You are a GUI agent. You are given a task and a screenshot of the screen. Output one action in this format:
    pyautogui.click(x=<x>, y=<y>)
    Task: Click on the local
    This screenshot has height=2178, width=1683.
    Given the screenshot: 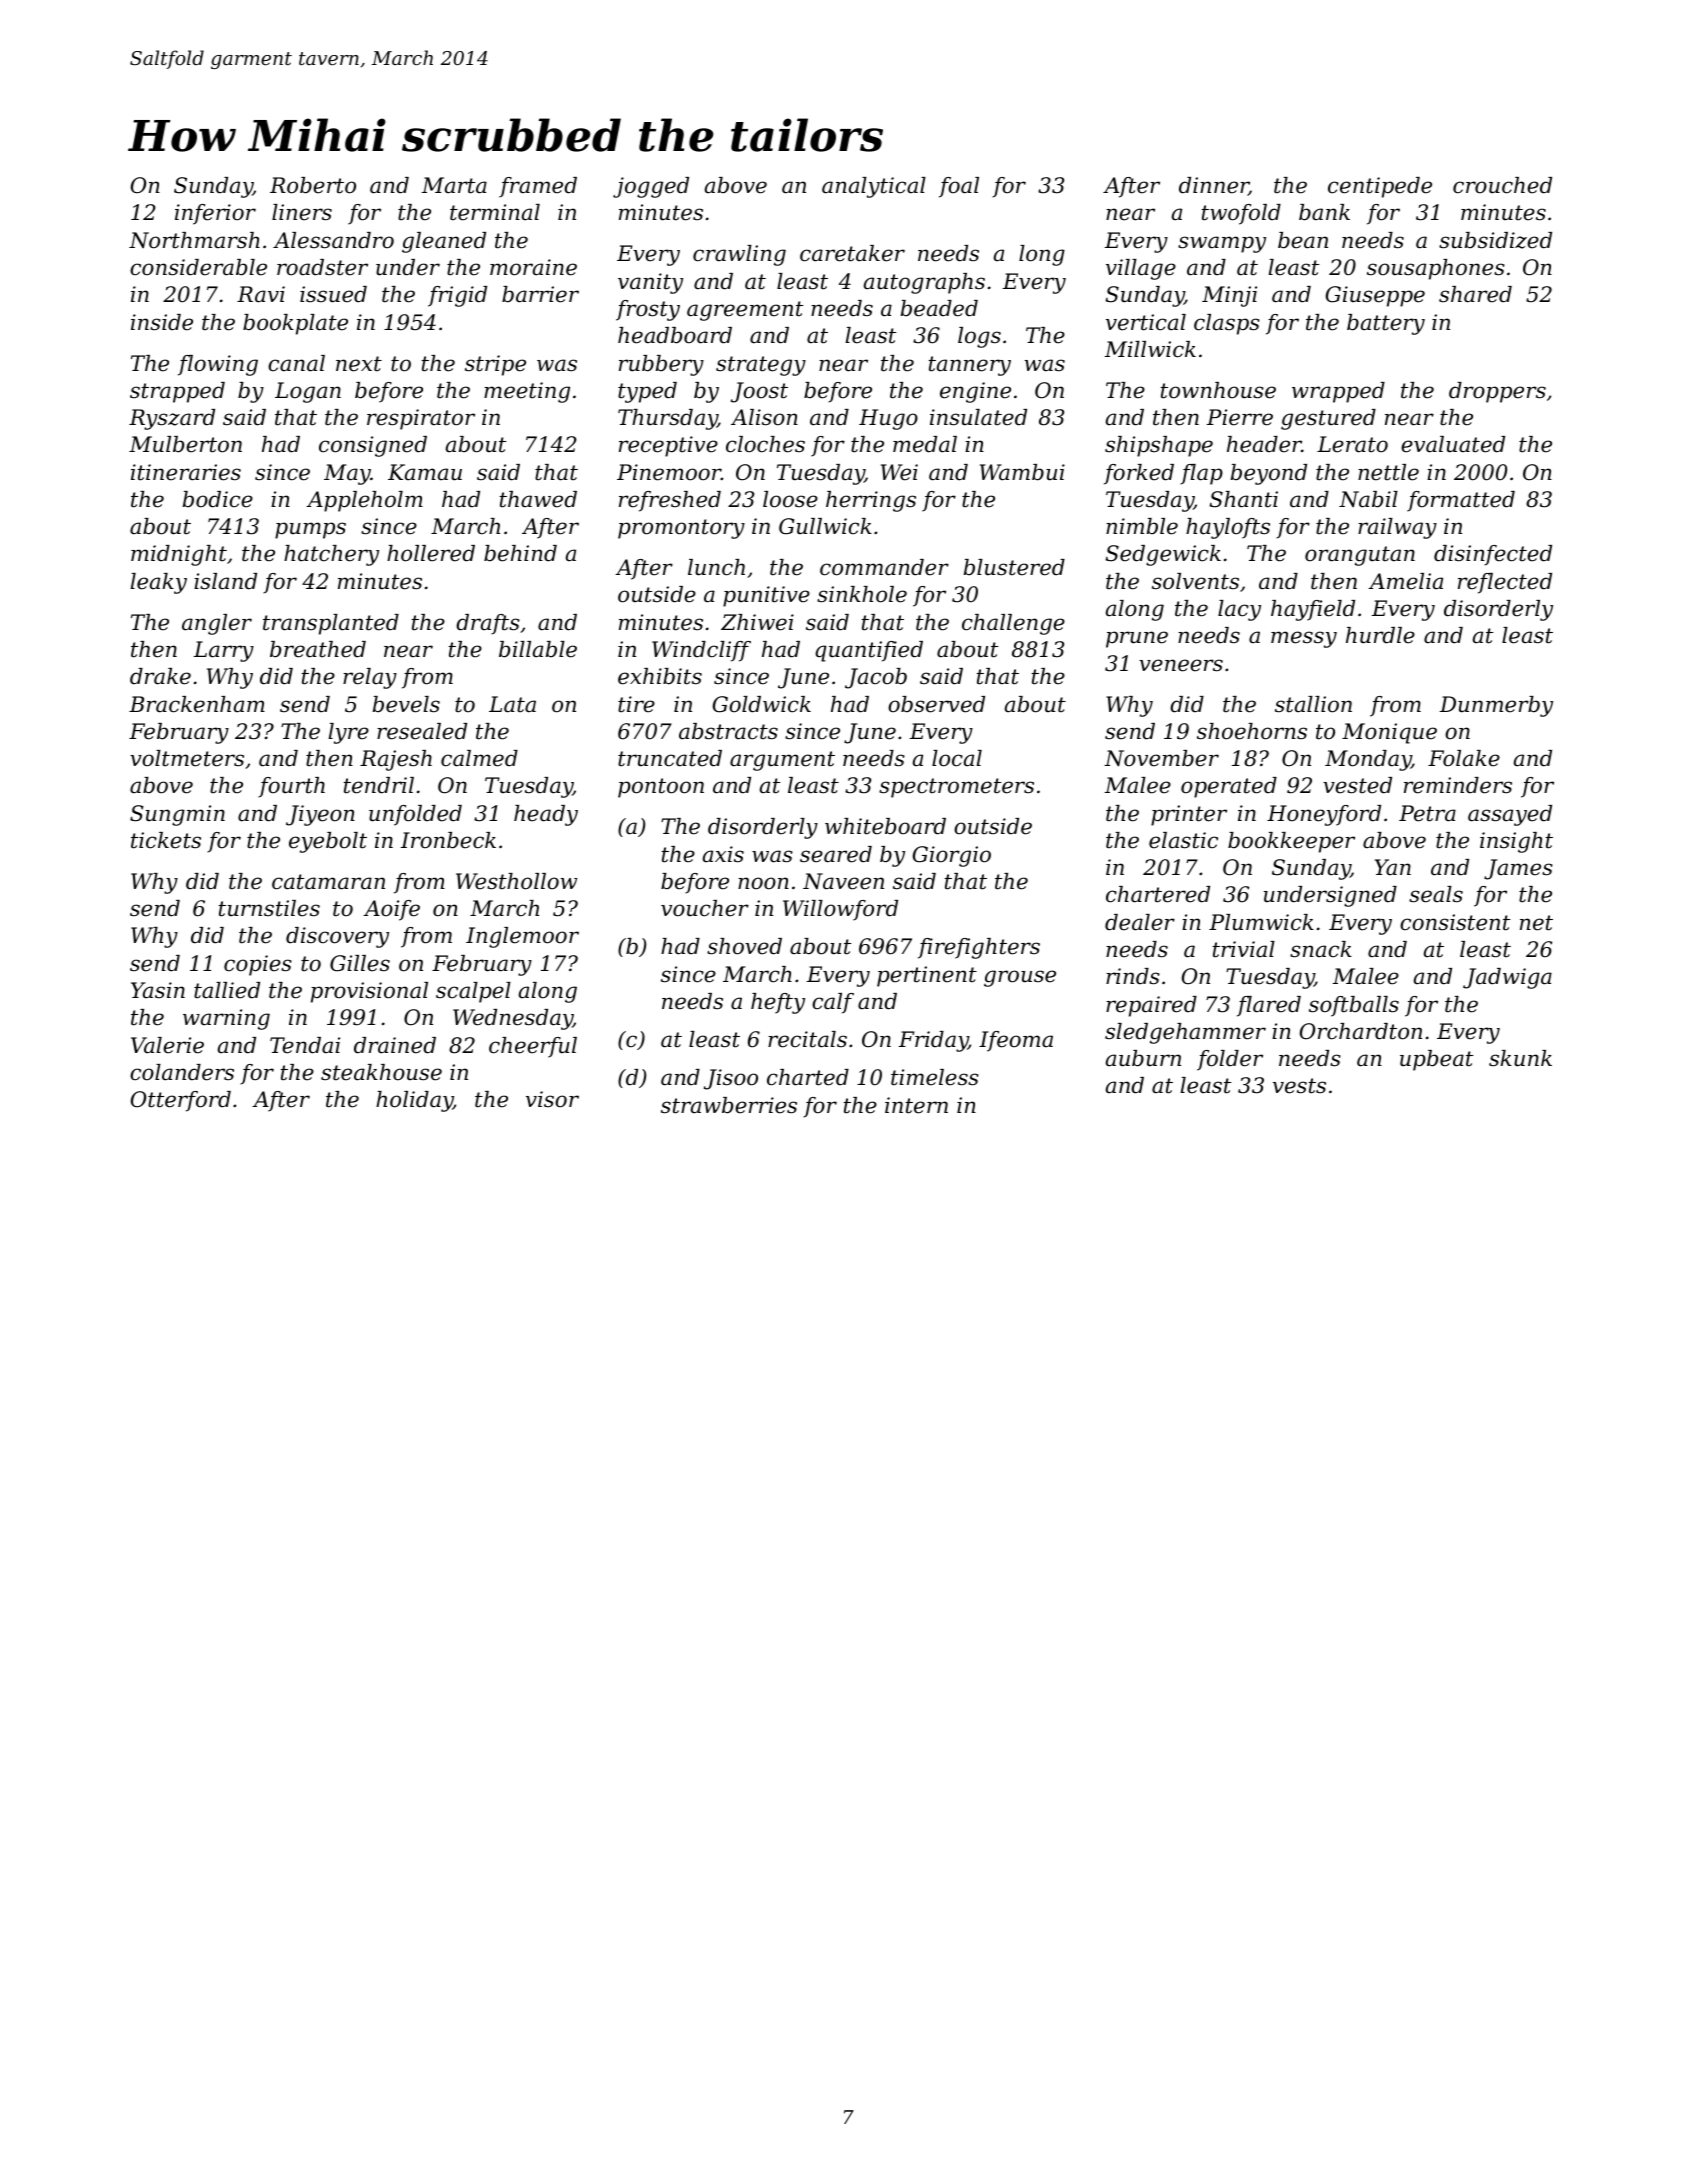 What is the action you would take?
    pyautogui.click(x=957, y=758)
